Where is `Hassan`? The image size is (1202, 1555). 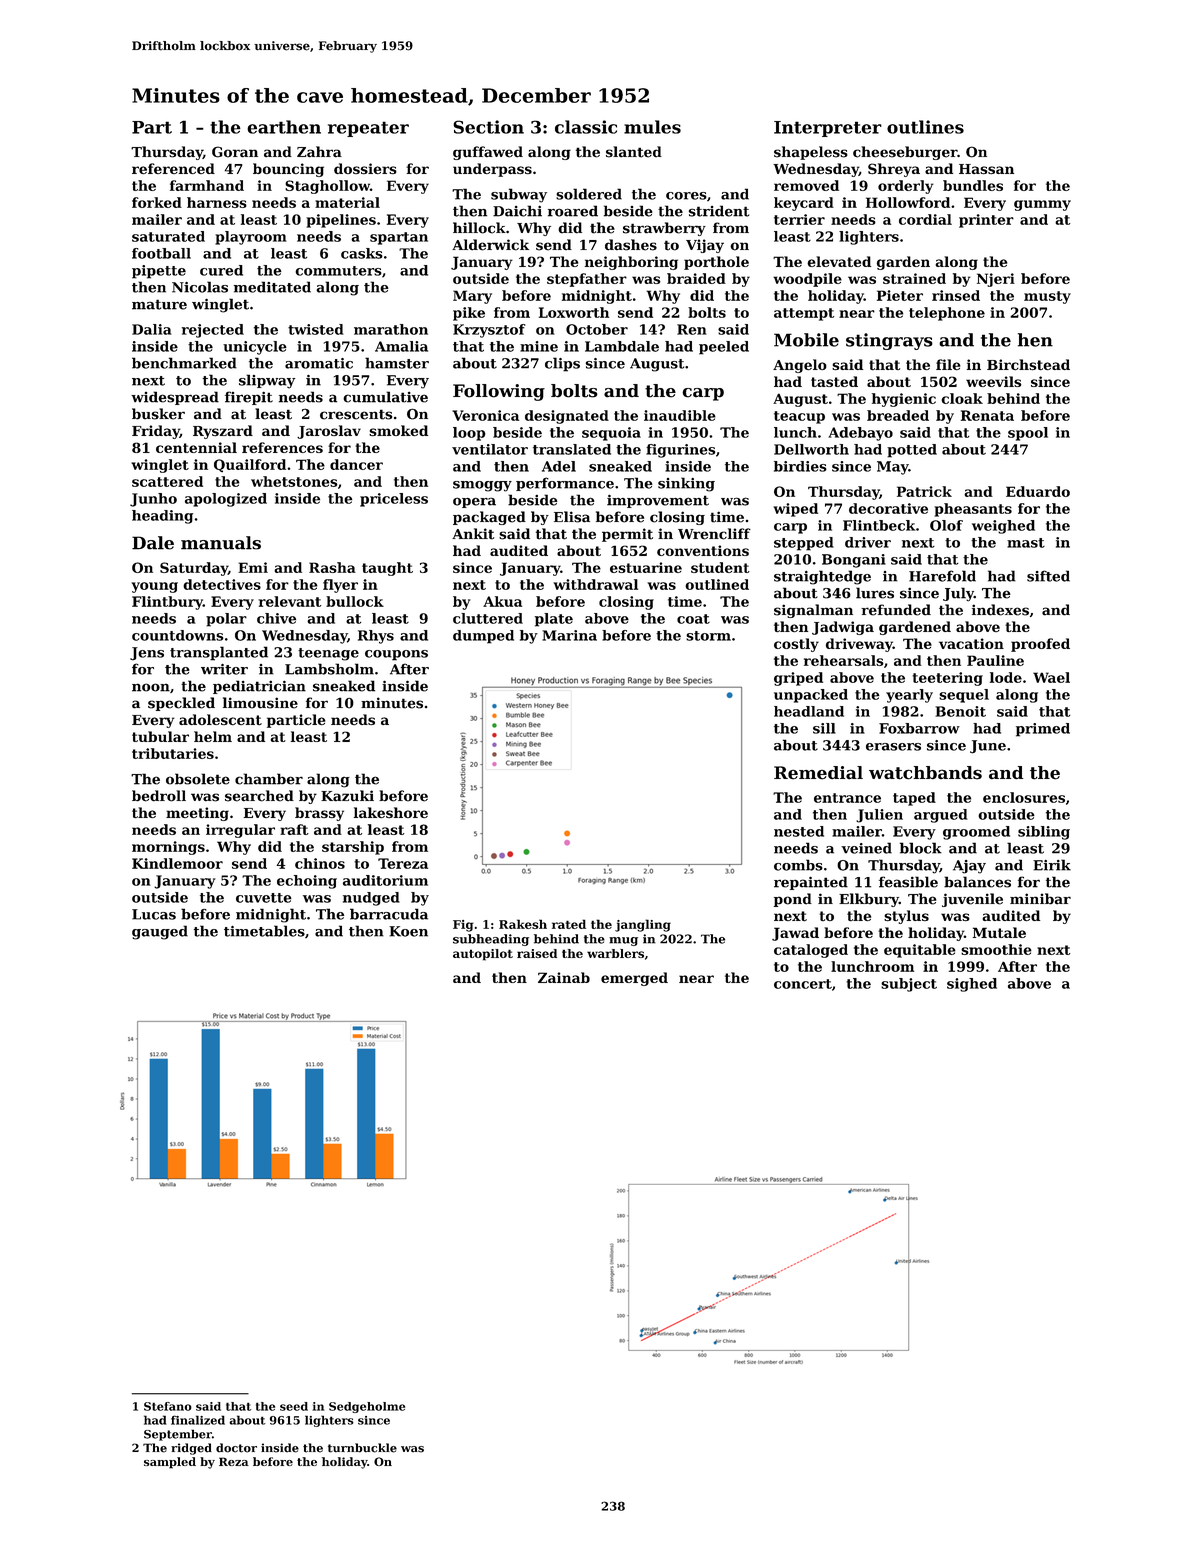 Hassan is located at coordinates (986, 169).
